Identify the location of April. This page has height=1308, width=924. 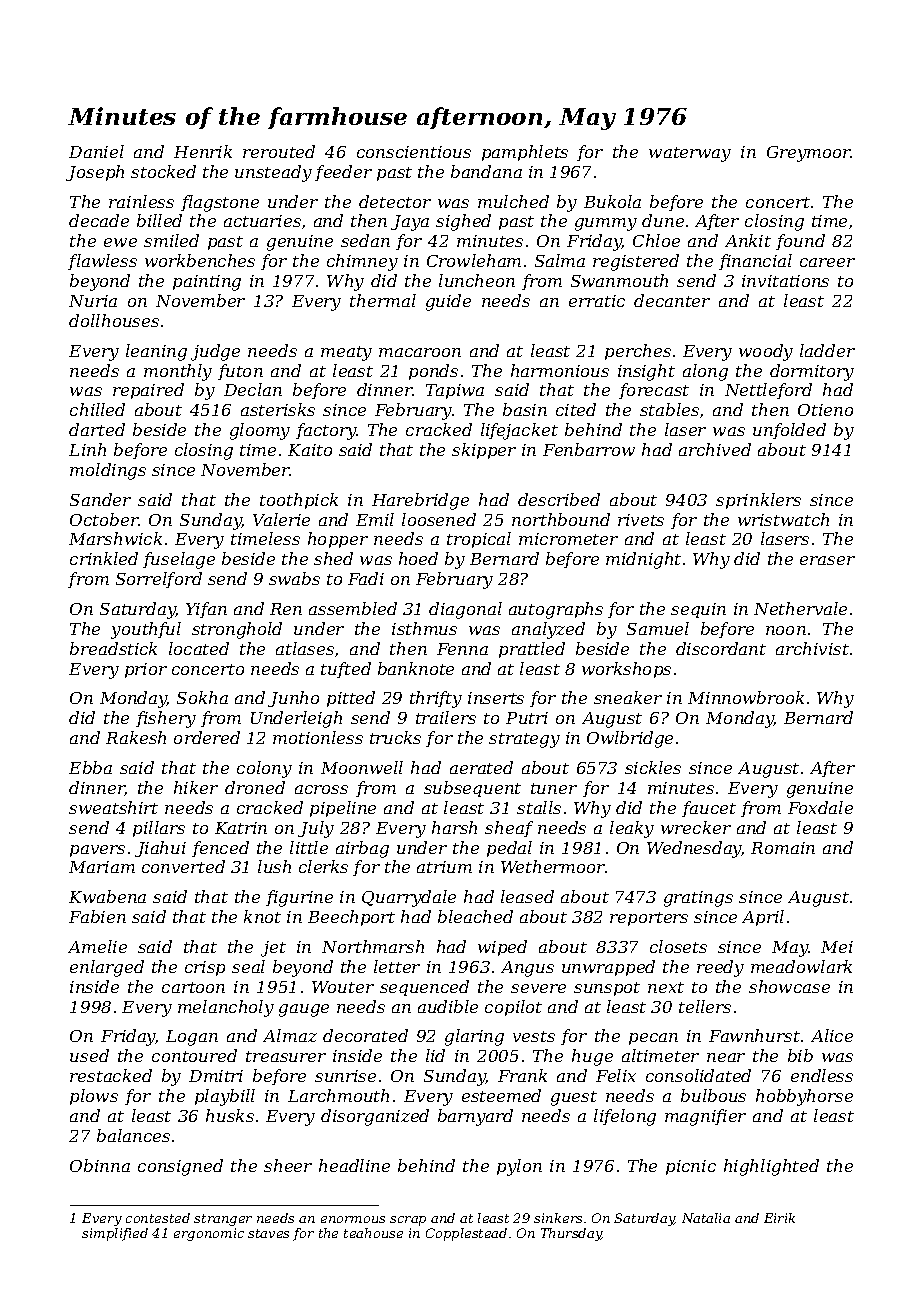
(763, 918).
